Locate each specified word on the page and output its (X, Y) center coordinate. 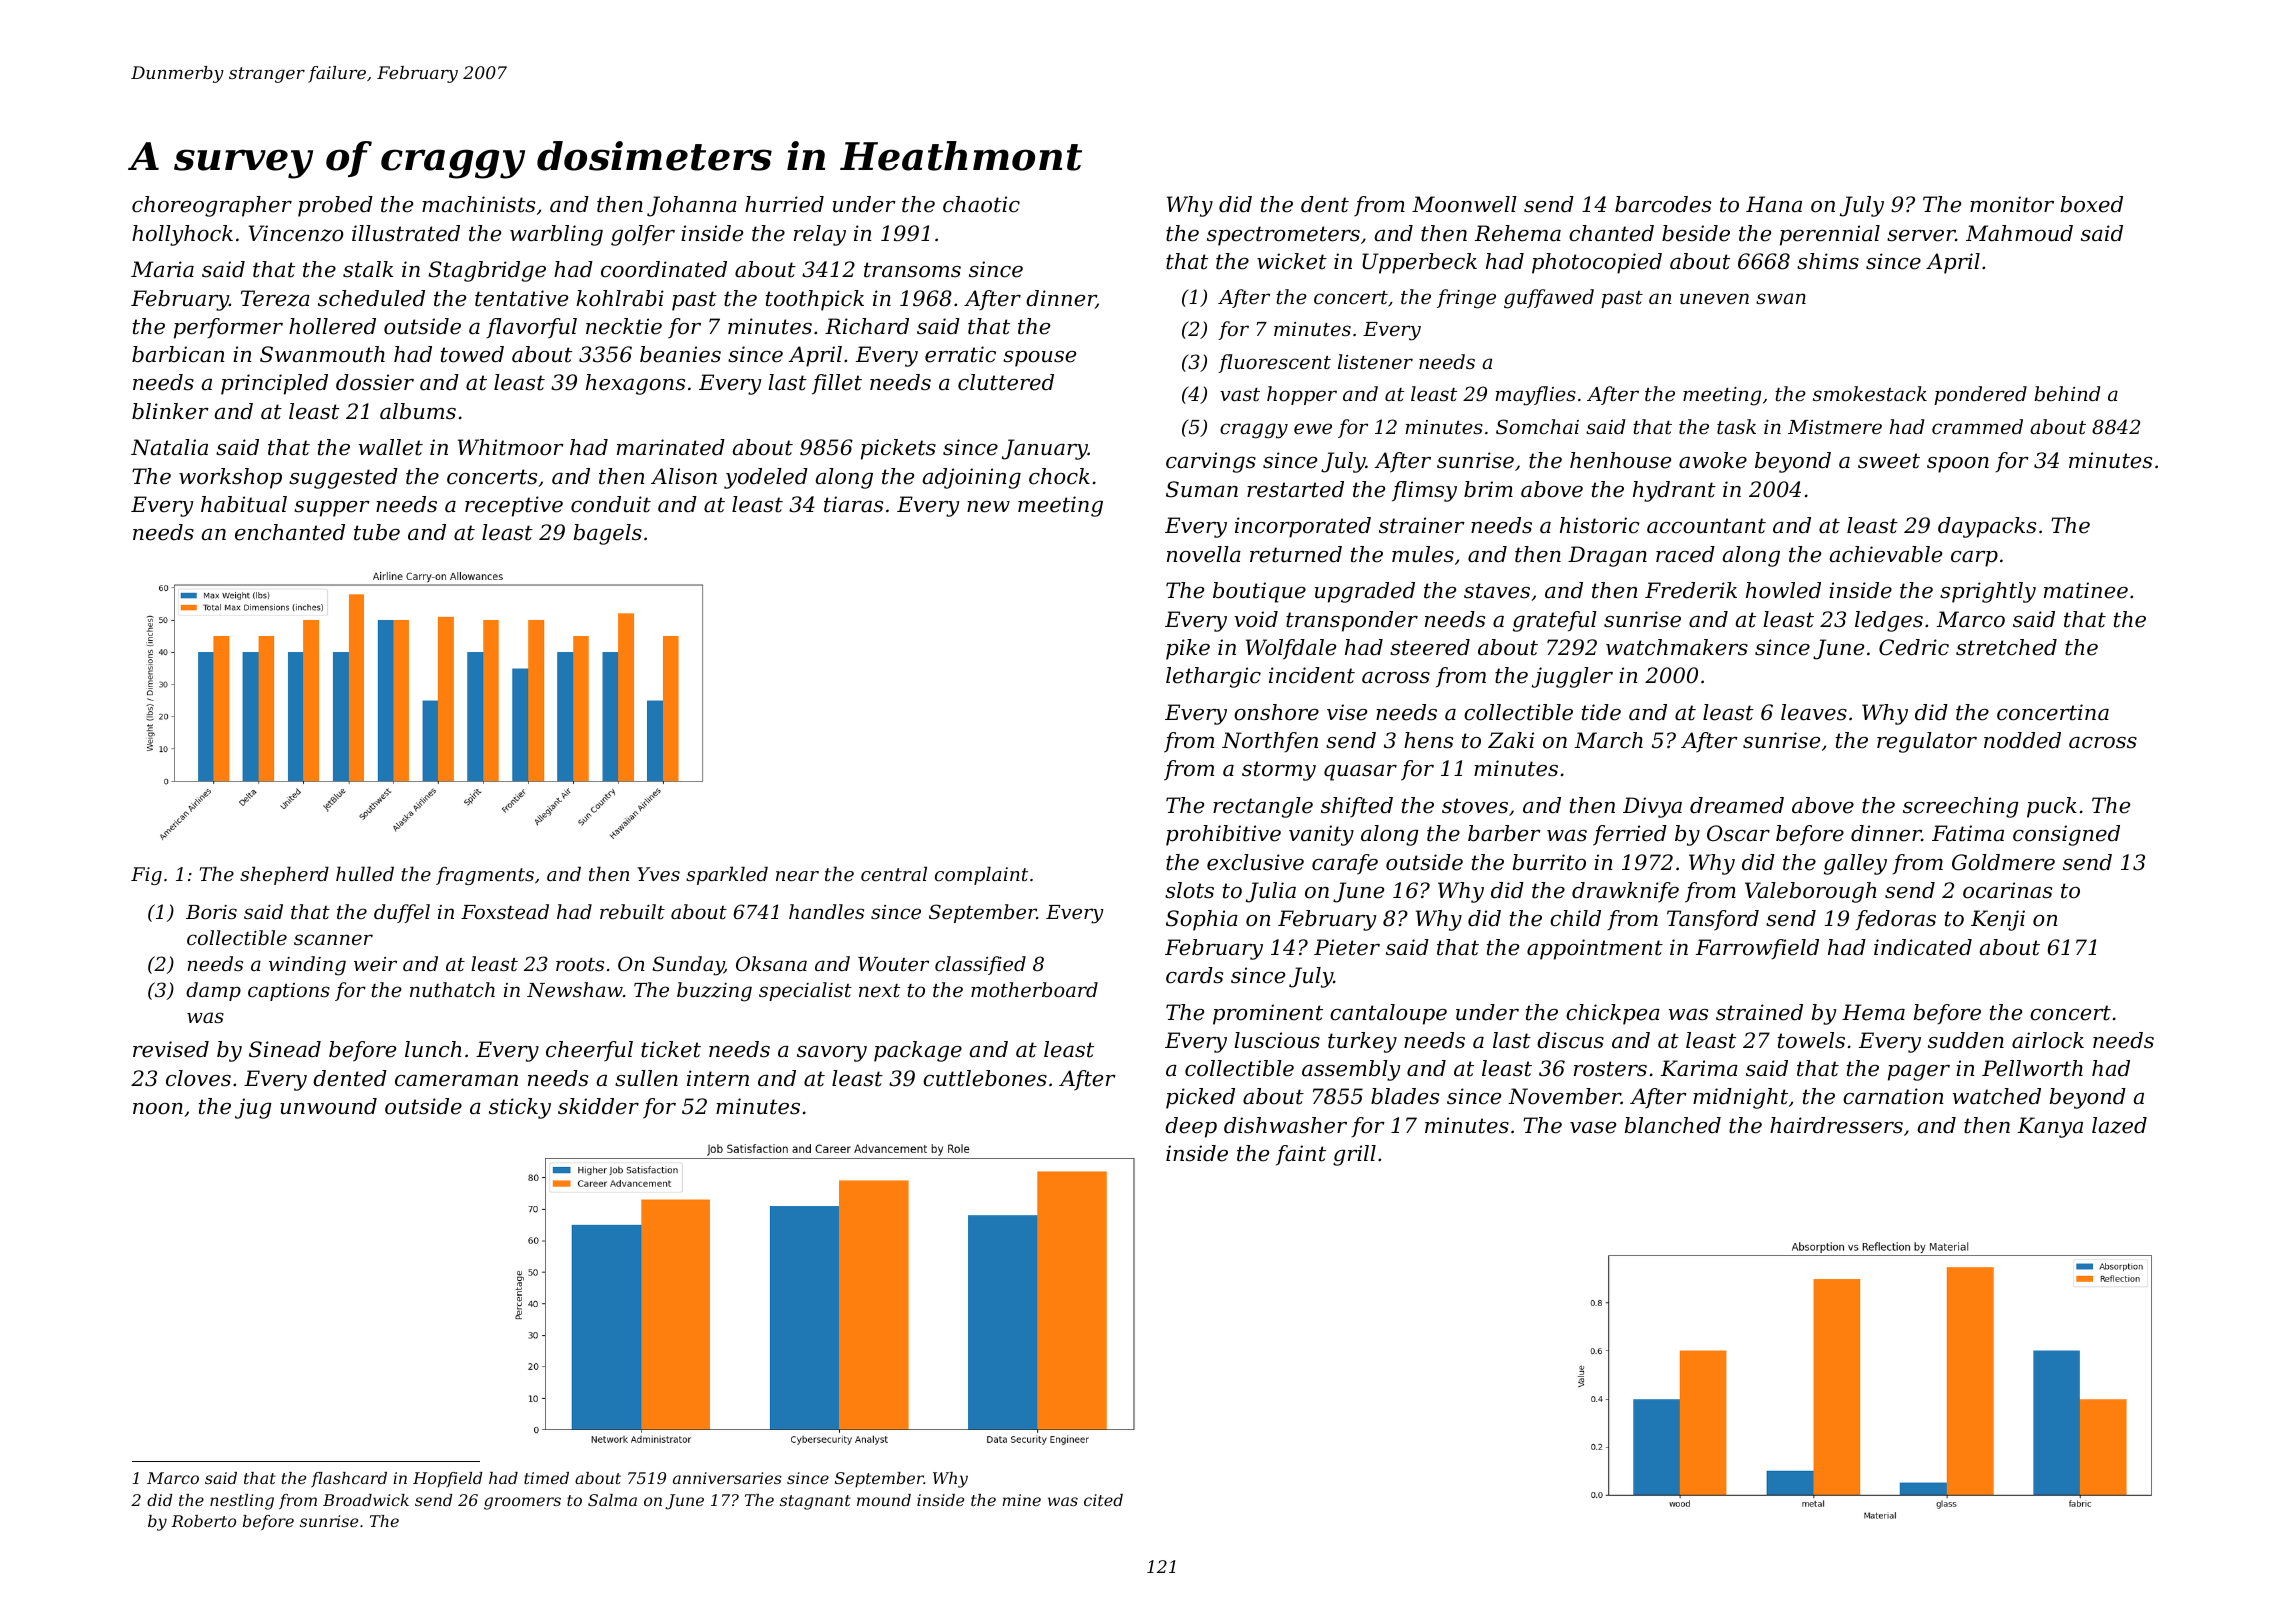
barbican (178, 354)
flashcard (349, 1480)
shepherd (284, 875)
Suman (1202, 489)
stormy (1279, 771)
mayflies (1535, 396)
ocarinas (2007, 890)
